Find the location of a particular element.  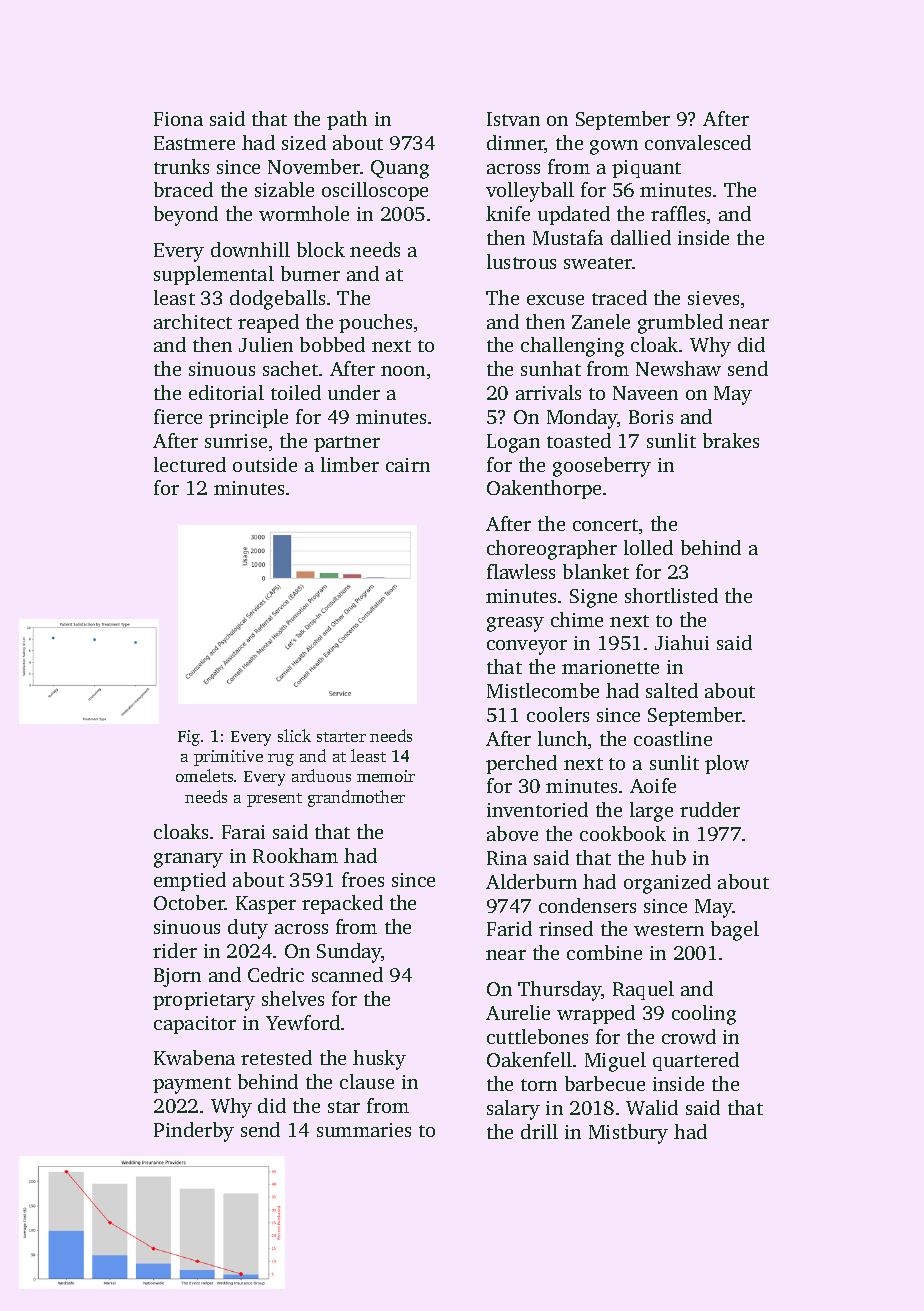

Fiona is located at coordinates (178, 119).
